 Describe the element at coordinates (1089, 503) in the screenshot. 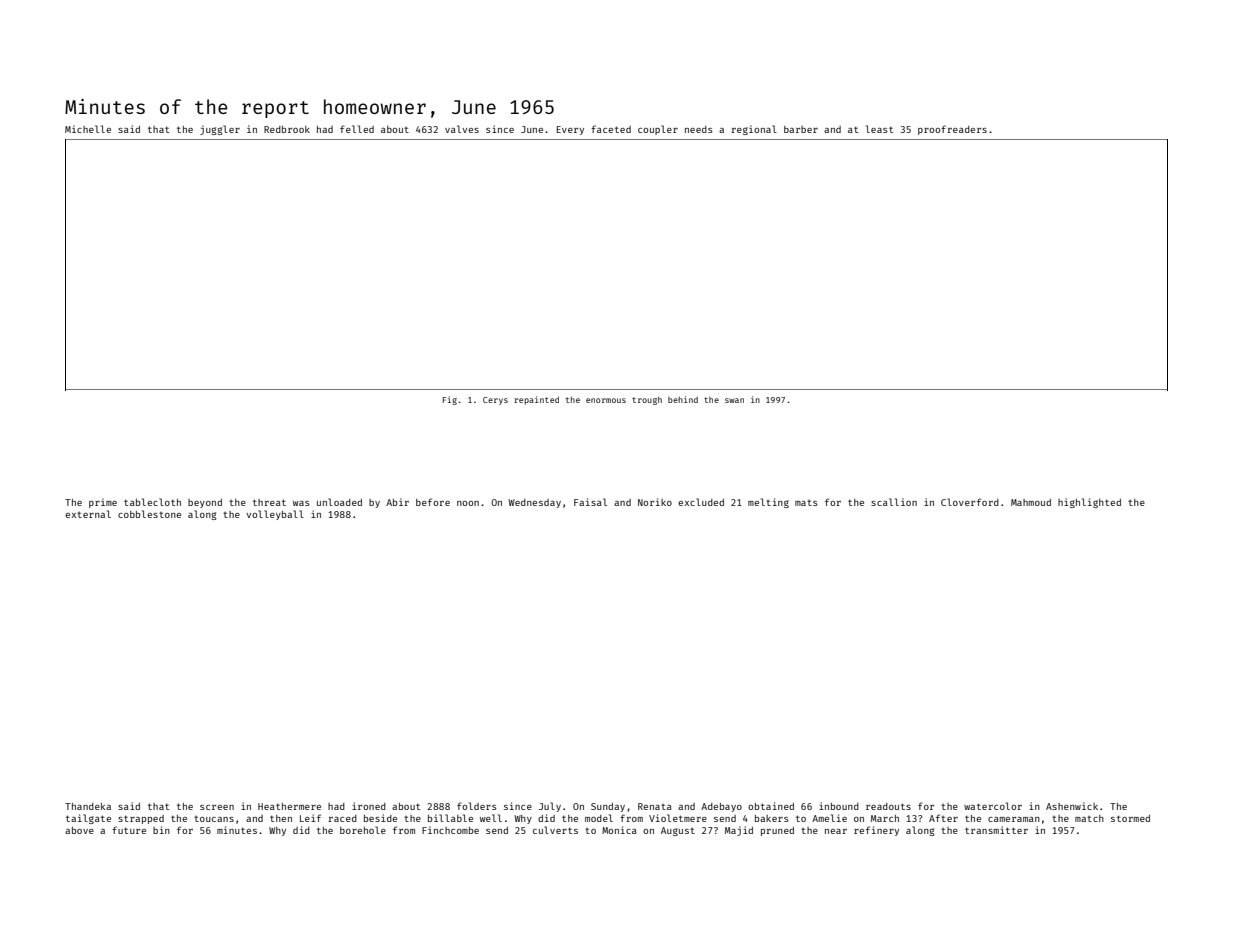

I see `highlighted` at that location.
